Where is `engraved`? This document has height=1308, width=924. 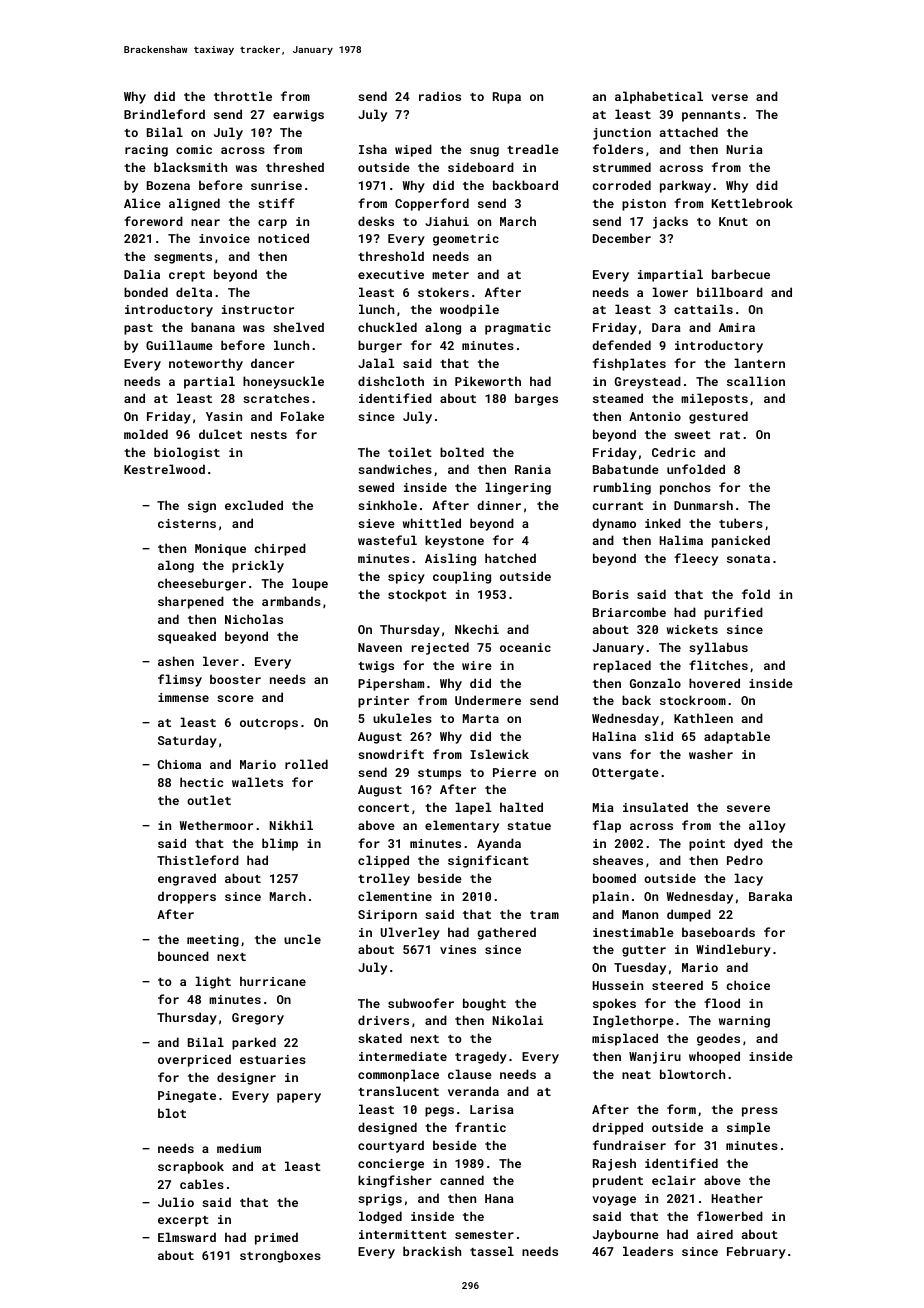
engraved is located at coordinates (187, 879).
